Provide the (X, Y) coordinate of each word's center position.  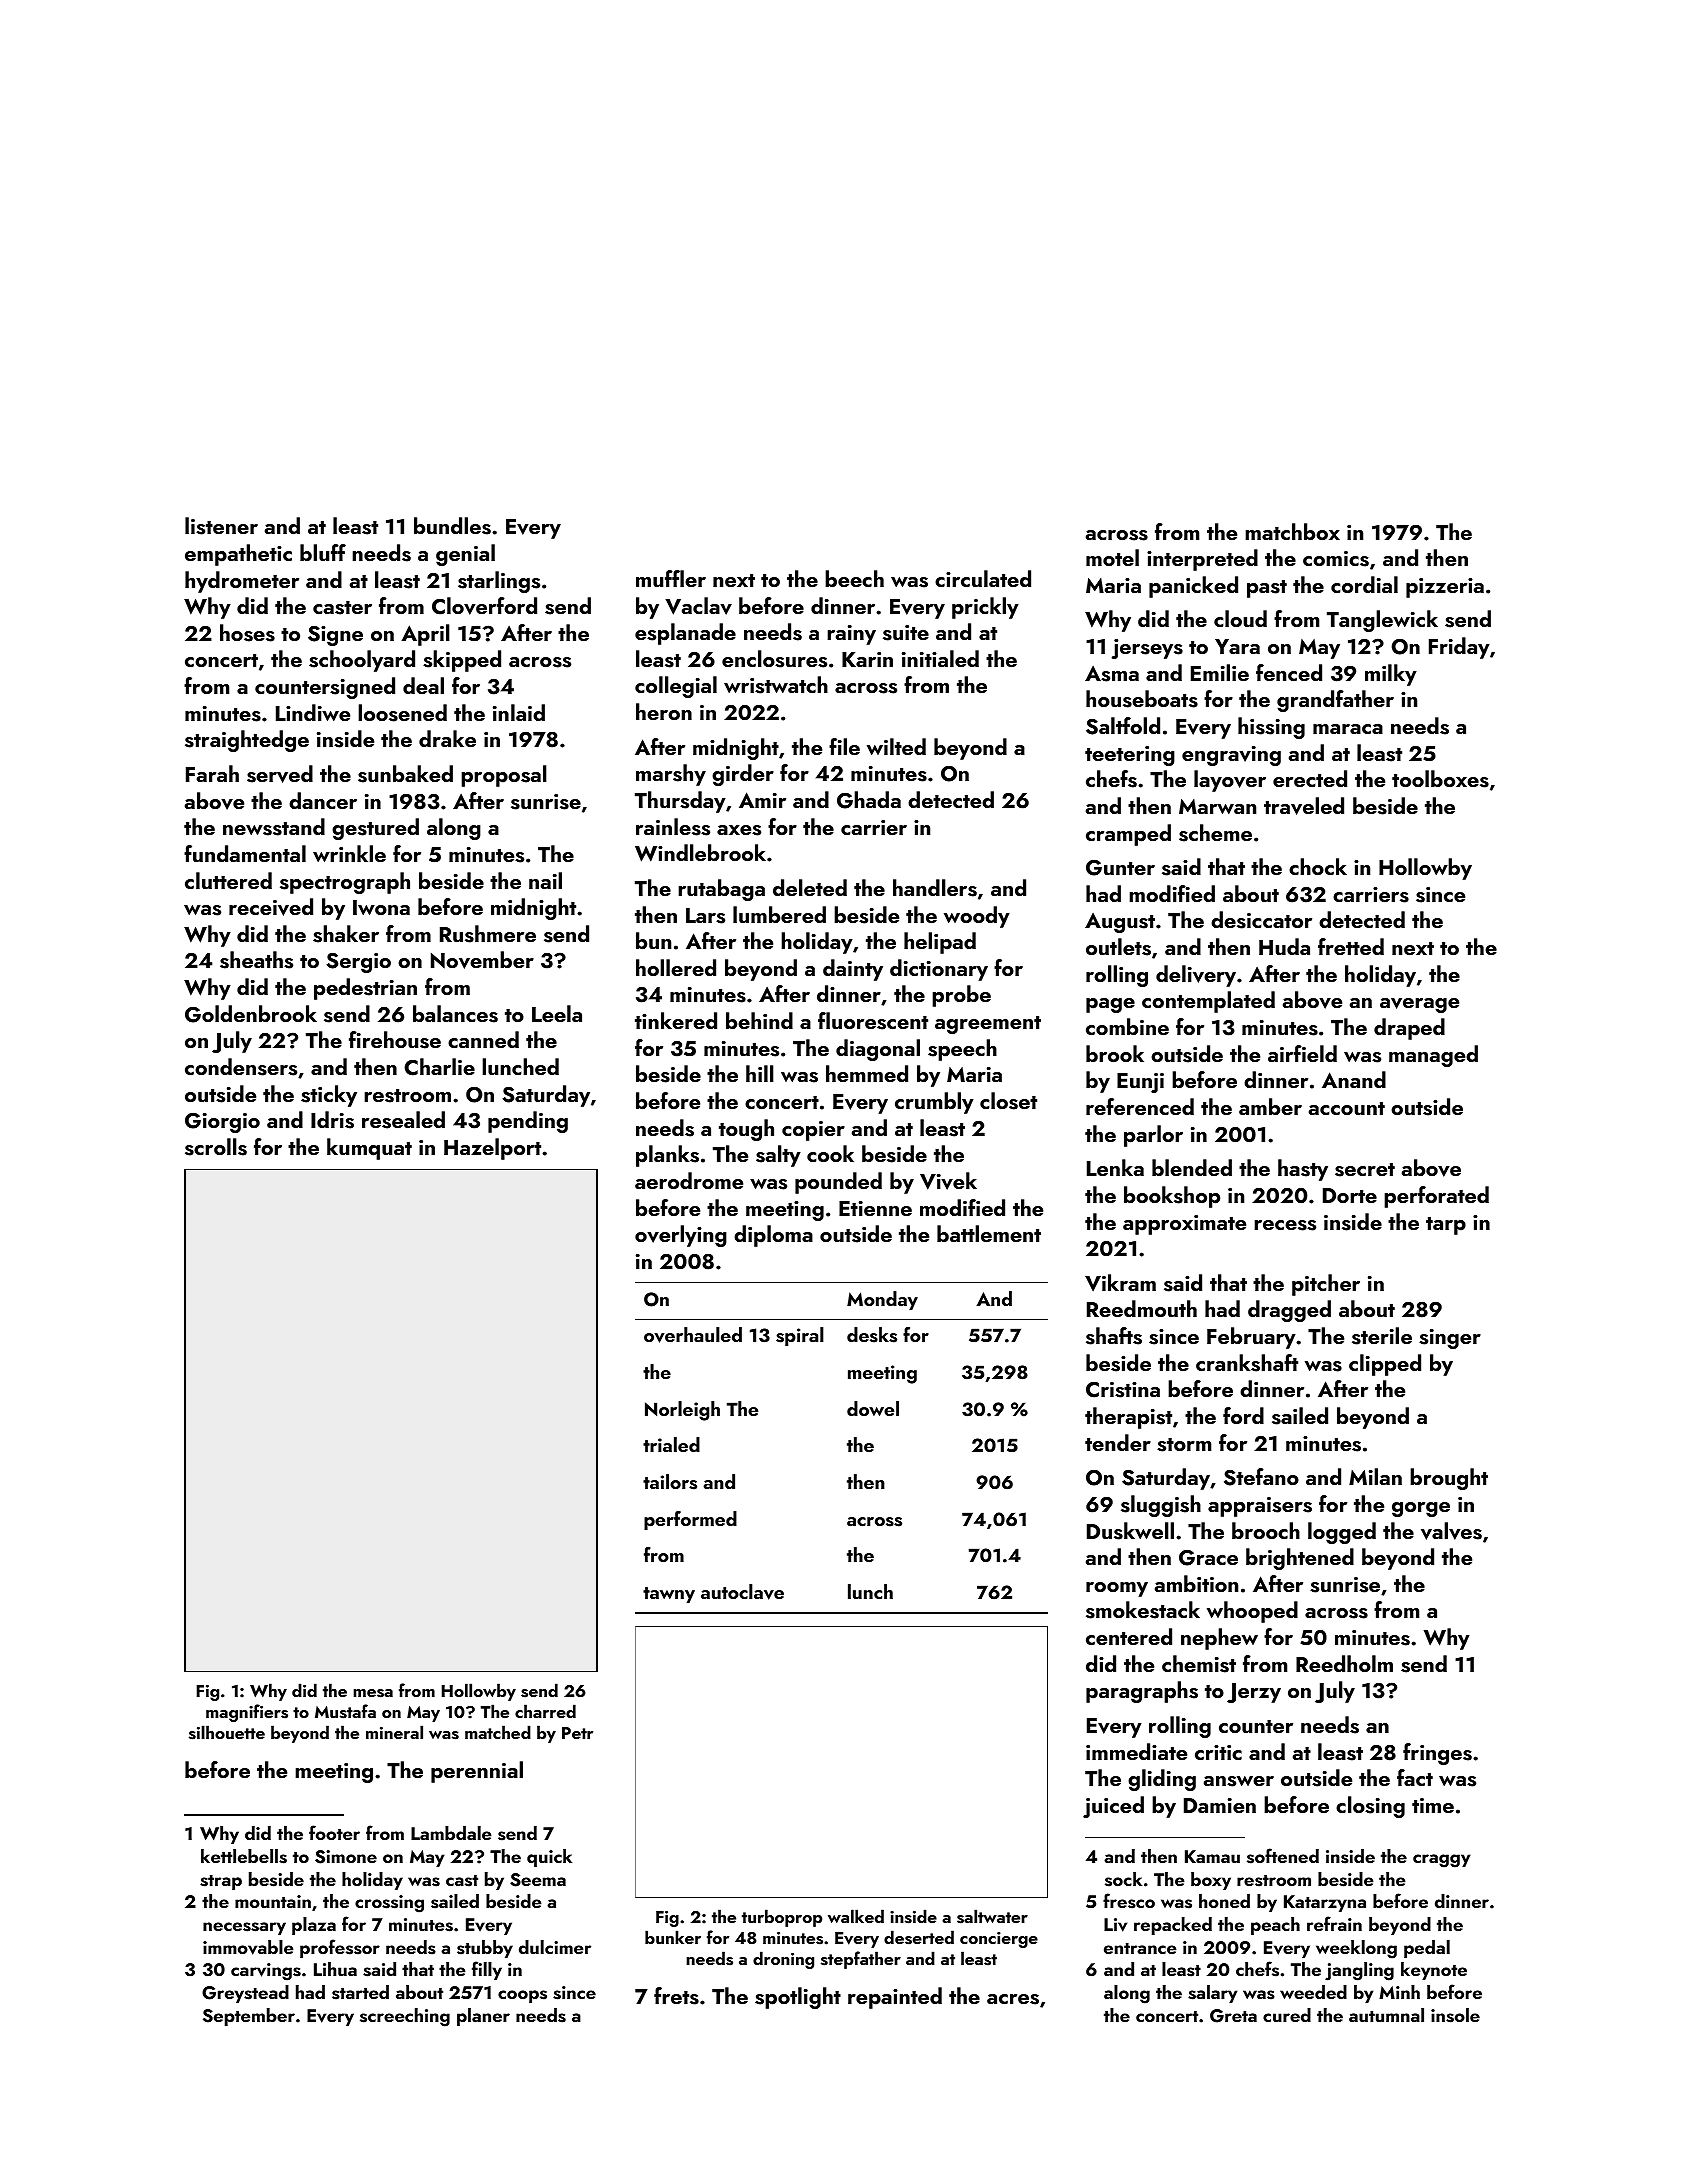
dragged (1289, 1311)
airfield (1302, 1053)
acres (1013, 1999)
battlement (989, 1233)
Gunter (1120, 868)
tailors (670, 1482)
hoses (247, 633)
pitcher (1326, 1285)
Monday (882, 1300)
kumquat (369, 1149)
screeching (405, 2017)
